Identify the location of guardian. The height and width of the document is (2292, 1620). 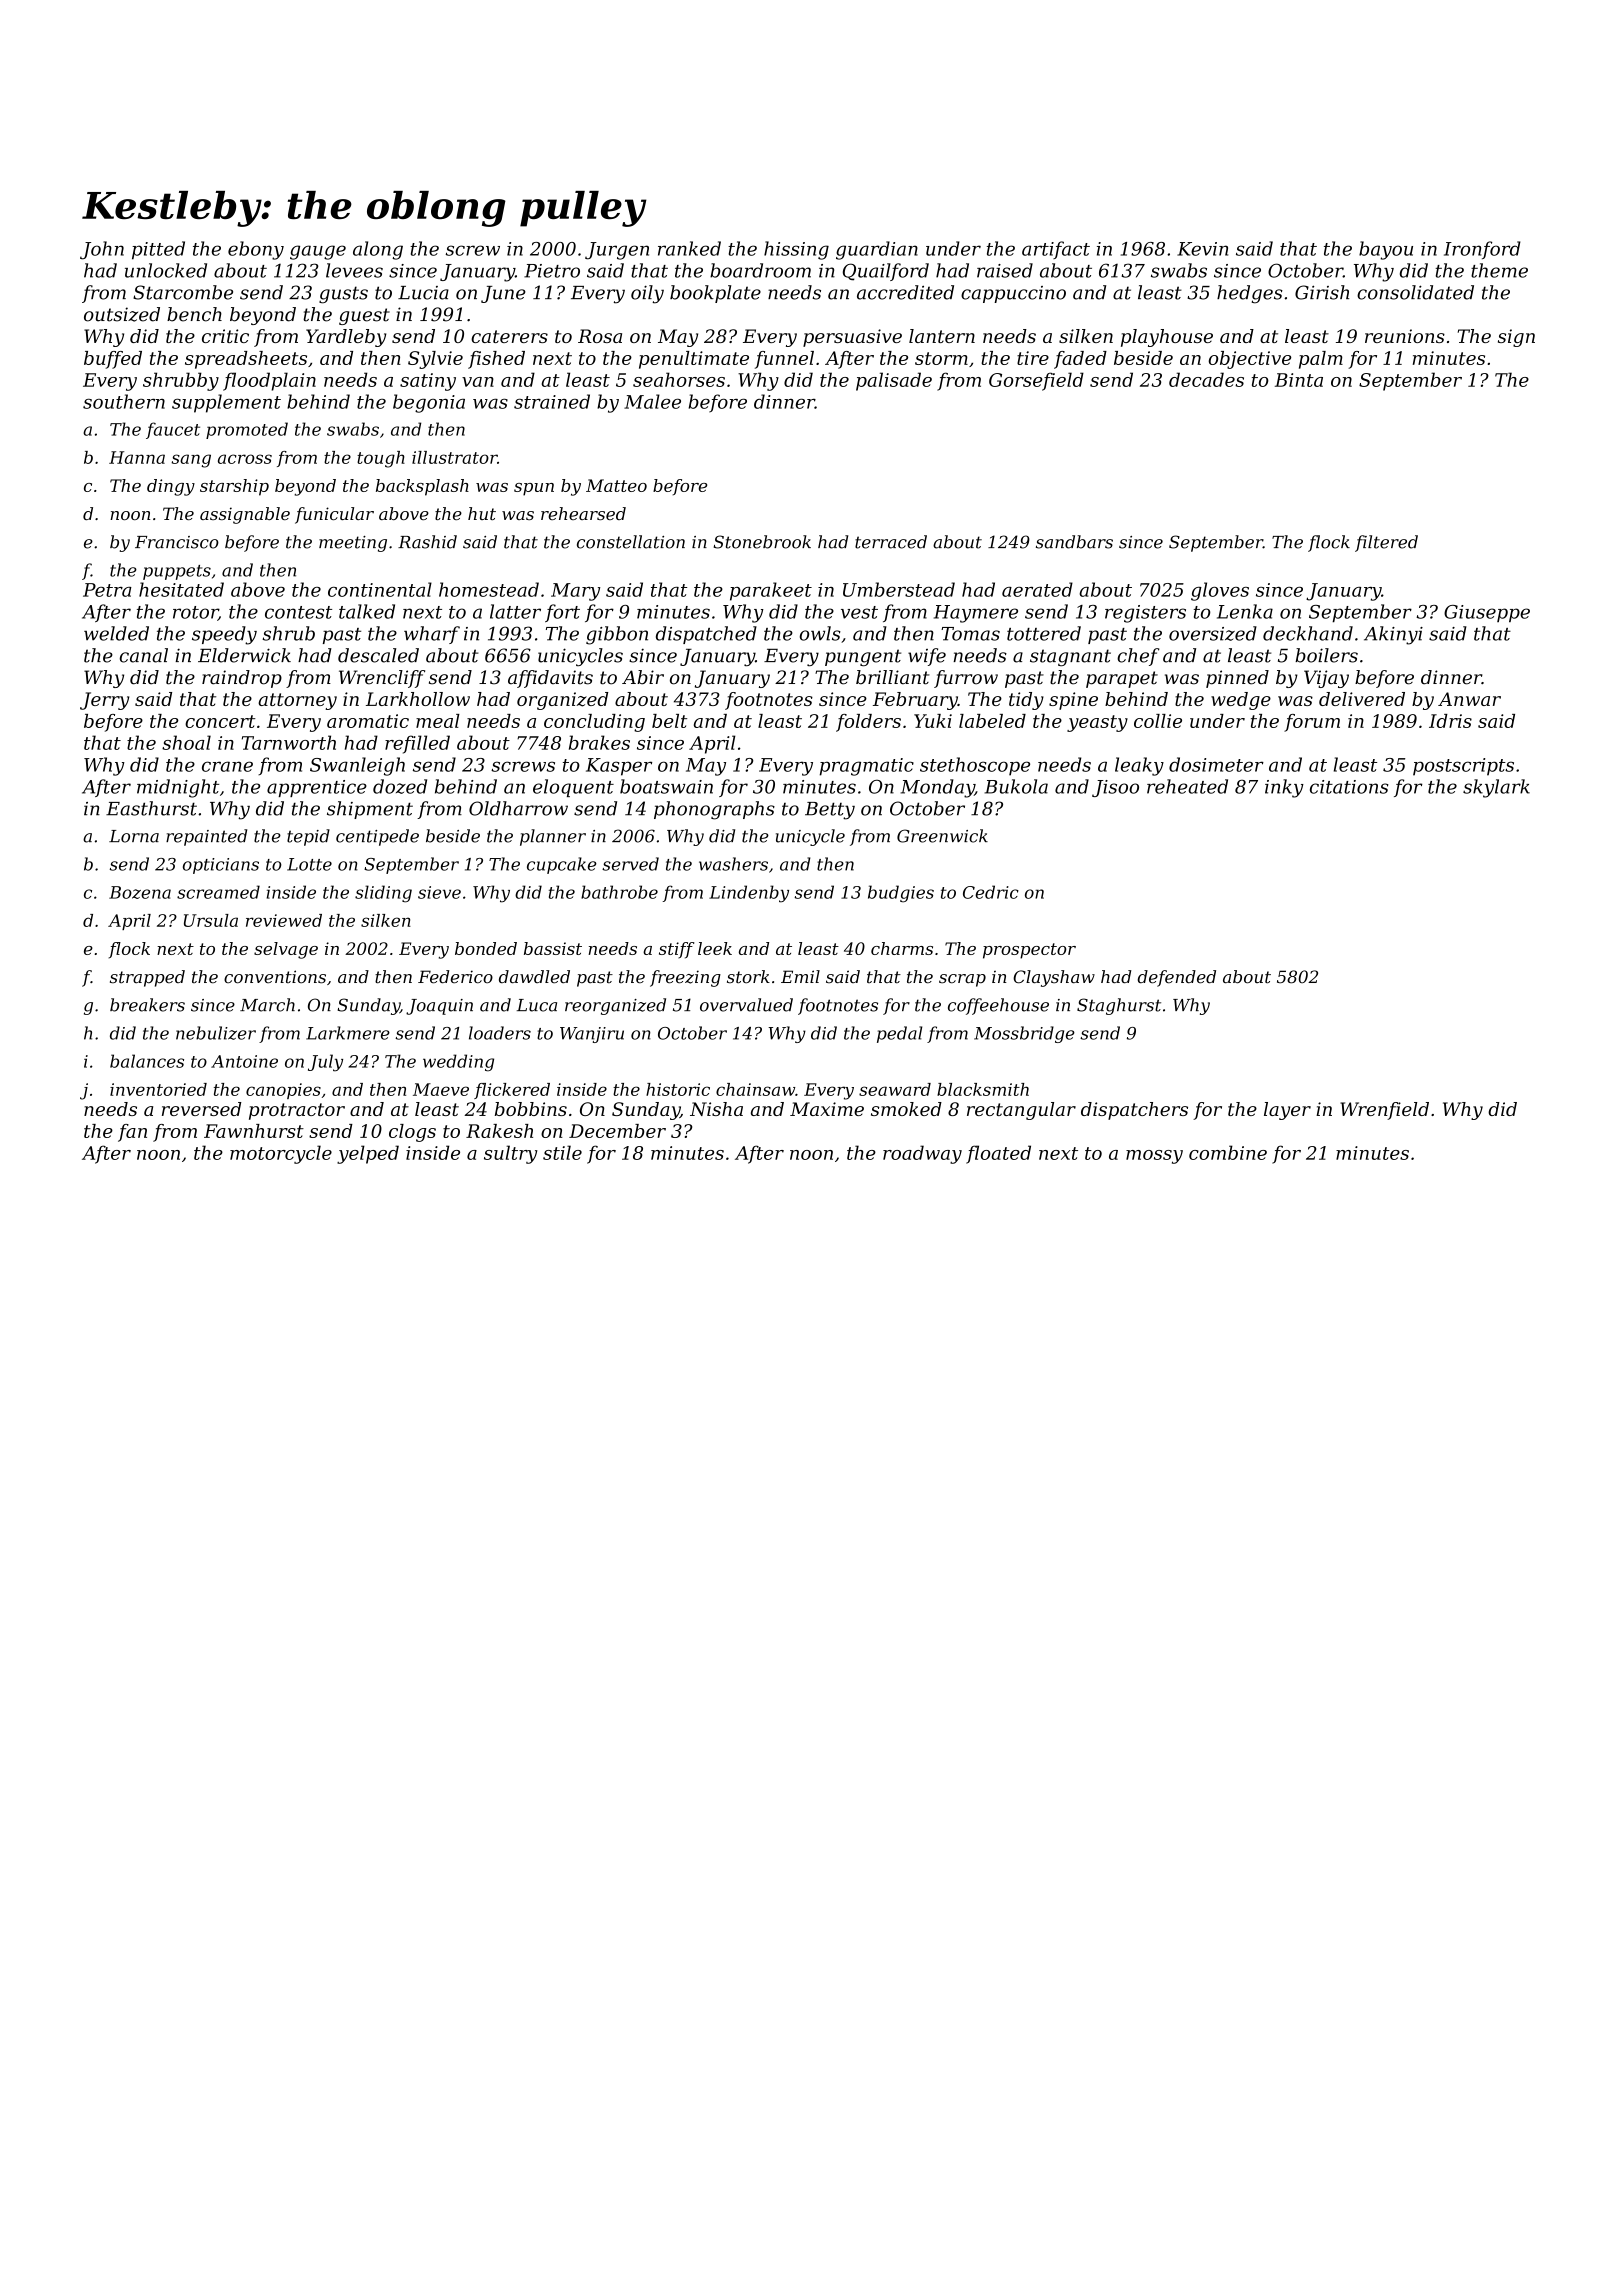
(877, 250).
